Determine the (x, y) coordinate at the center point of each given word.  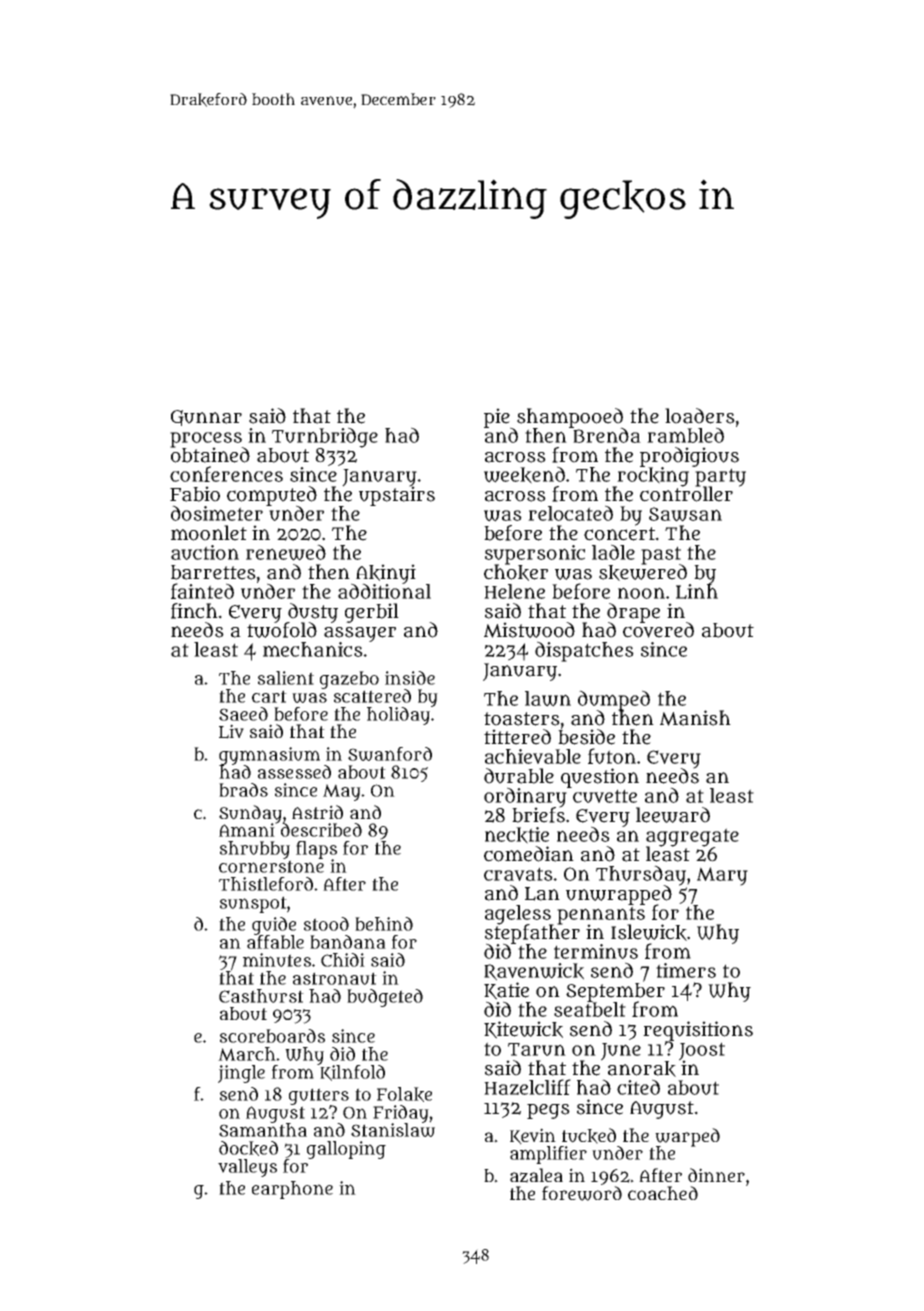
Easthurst (261, 996)
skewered (643, 572)
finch (194, 611)
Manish (695, 718)
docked (248, 1148)
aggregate (692, 837)
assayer (360, 634)
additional (384, 591)
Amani (248, 830)
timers (686, 970)
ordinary (525, 797)
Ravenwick (534, 972)
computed (272, 496)
